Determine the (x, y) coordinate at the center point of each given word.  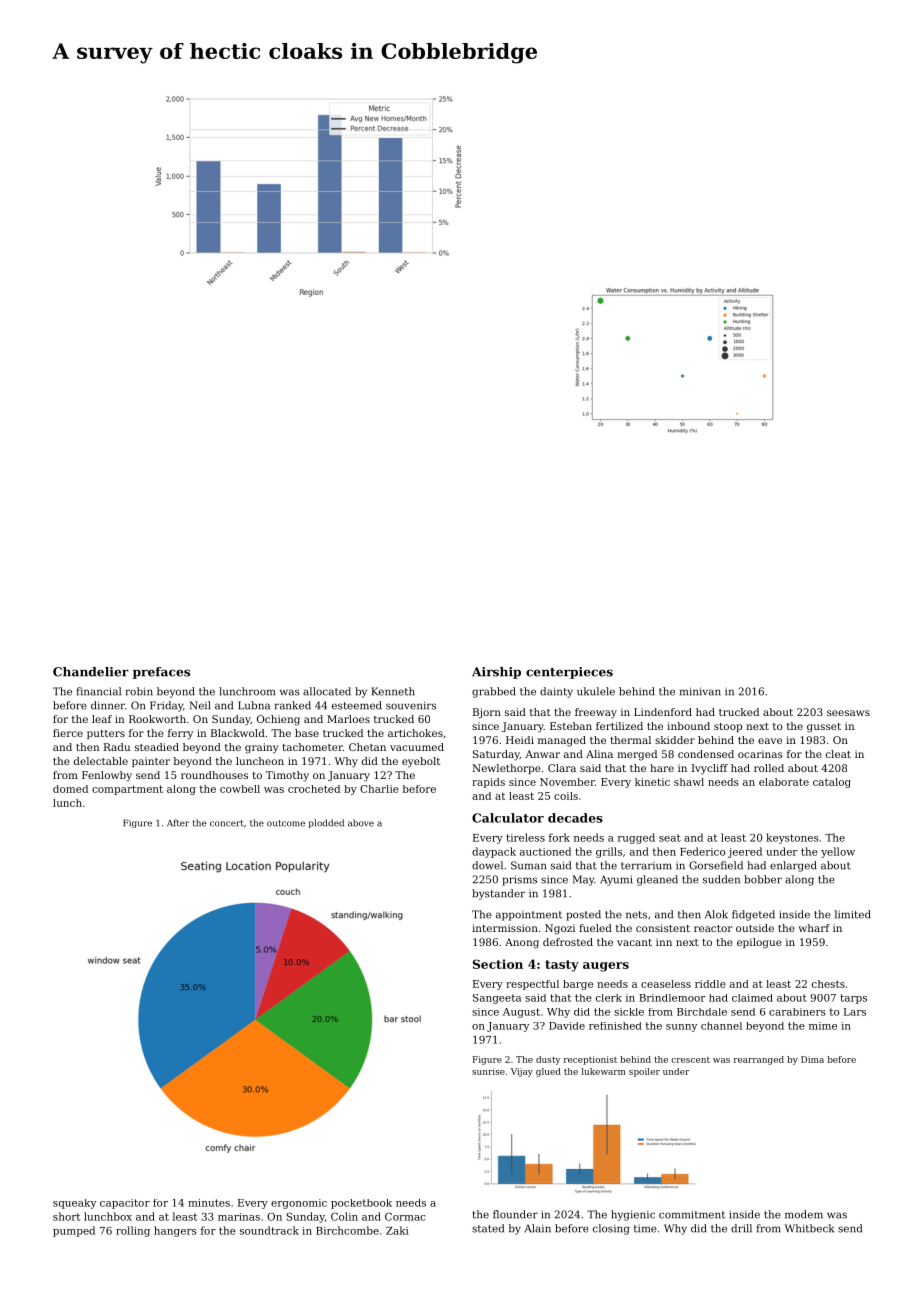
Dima (812, 1059)
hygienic (633, 1215)
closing (611, 1229)
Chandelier (91, 672)
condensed (706, 754)
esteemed (357, 705)
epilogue (759, 943)
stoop (728, 727)
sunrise (488, 1071)
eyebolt (421, 762)
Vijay (522, 1072)
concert (227, 823)
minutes (209, 1203)
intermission (505, 928)
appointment (529, 916)
